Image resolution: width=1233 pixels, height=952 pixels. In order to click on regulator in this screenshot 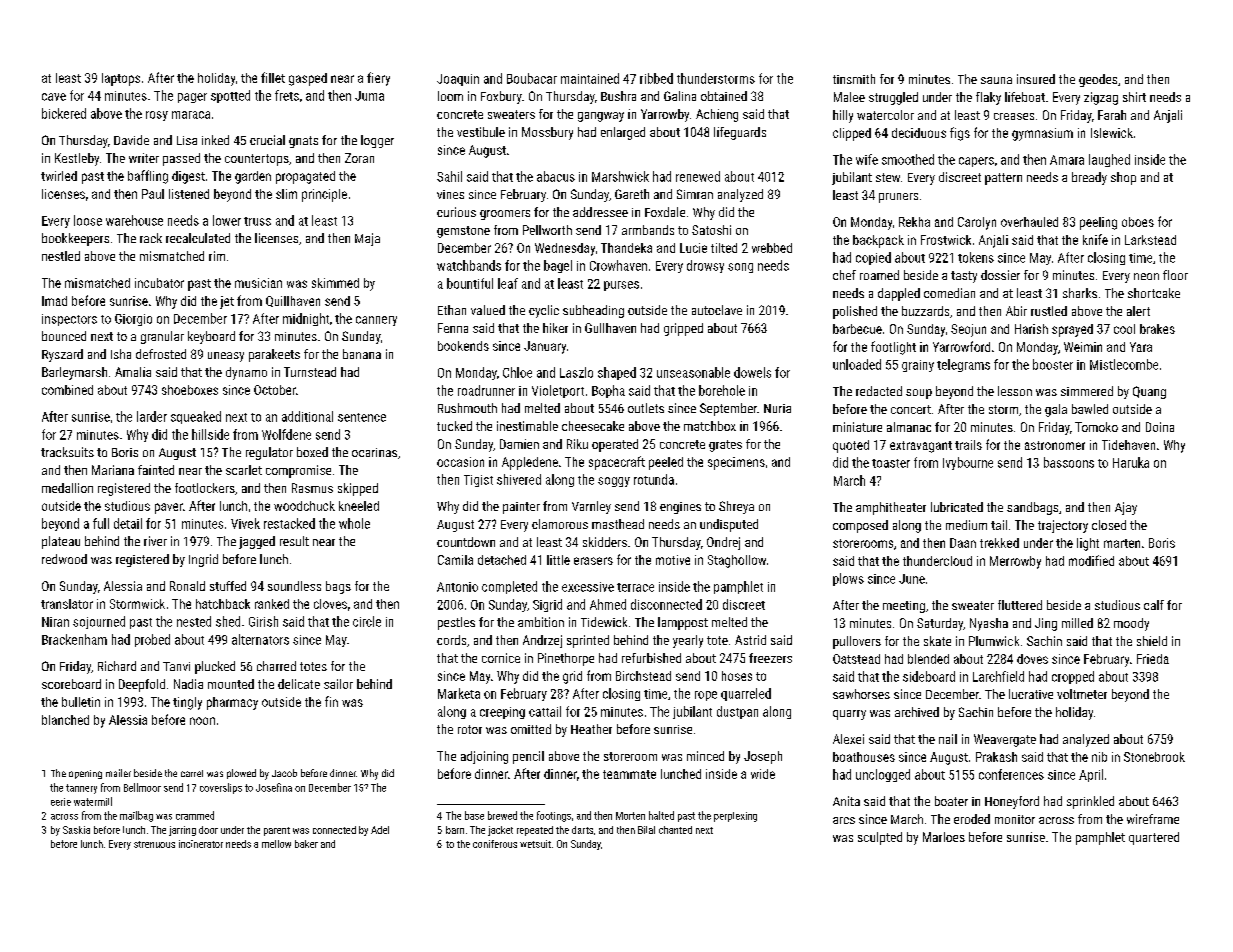, I will do `click(269, 453)`.
